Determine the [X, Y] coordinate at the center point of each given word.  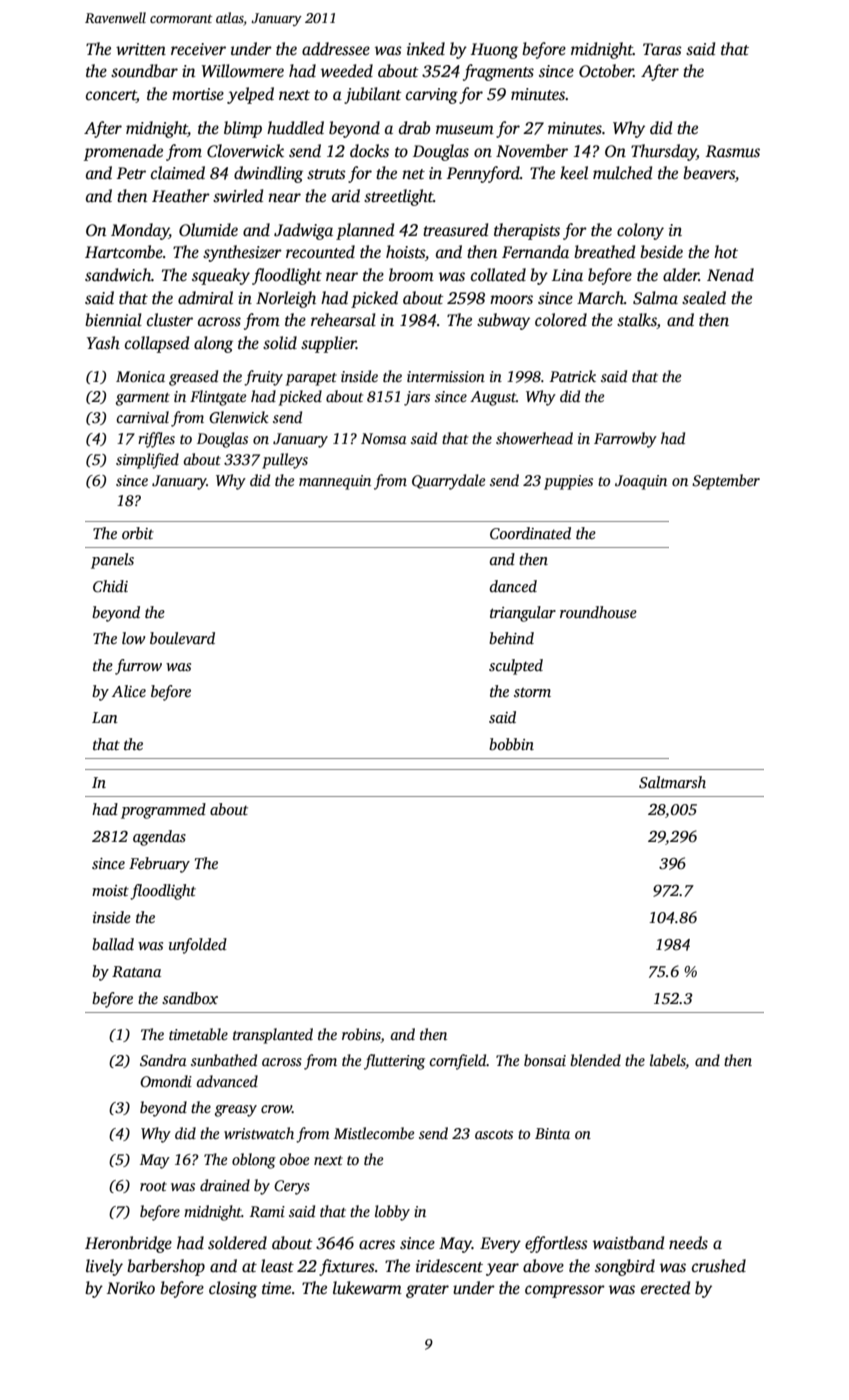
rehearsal [343, 320]
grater [427, 1291]
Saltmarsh [672, 782]
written [141, 49]
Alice [129, 691]
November [532, 151]
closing [233, 1289]
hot [726, 251]
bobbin [511, 744]
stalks [637, 321]
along [213, 344]
